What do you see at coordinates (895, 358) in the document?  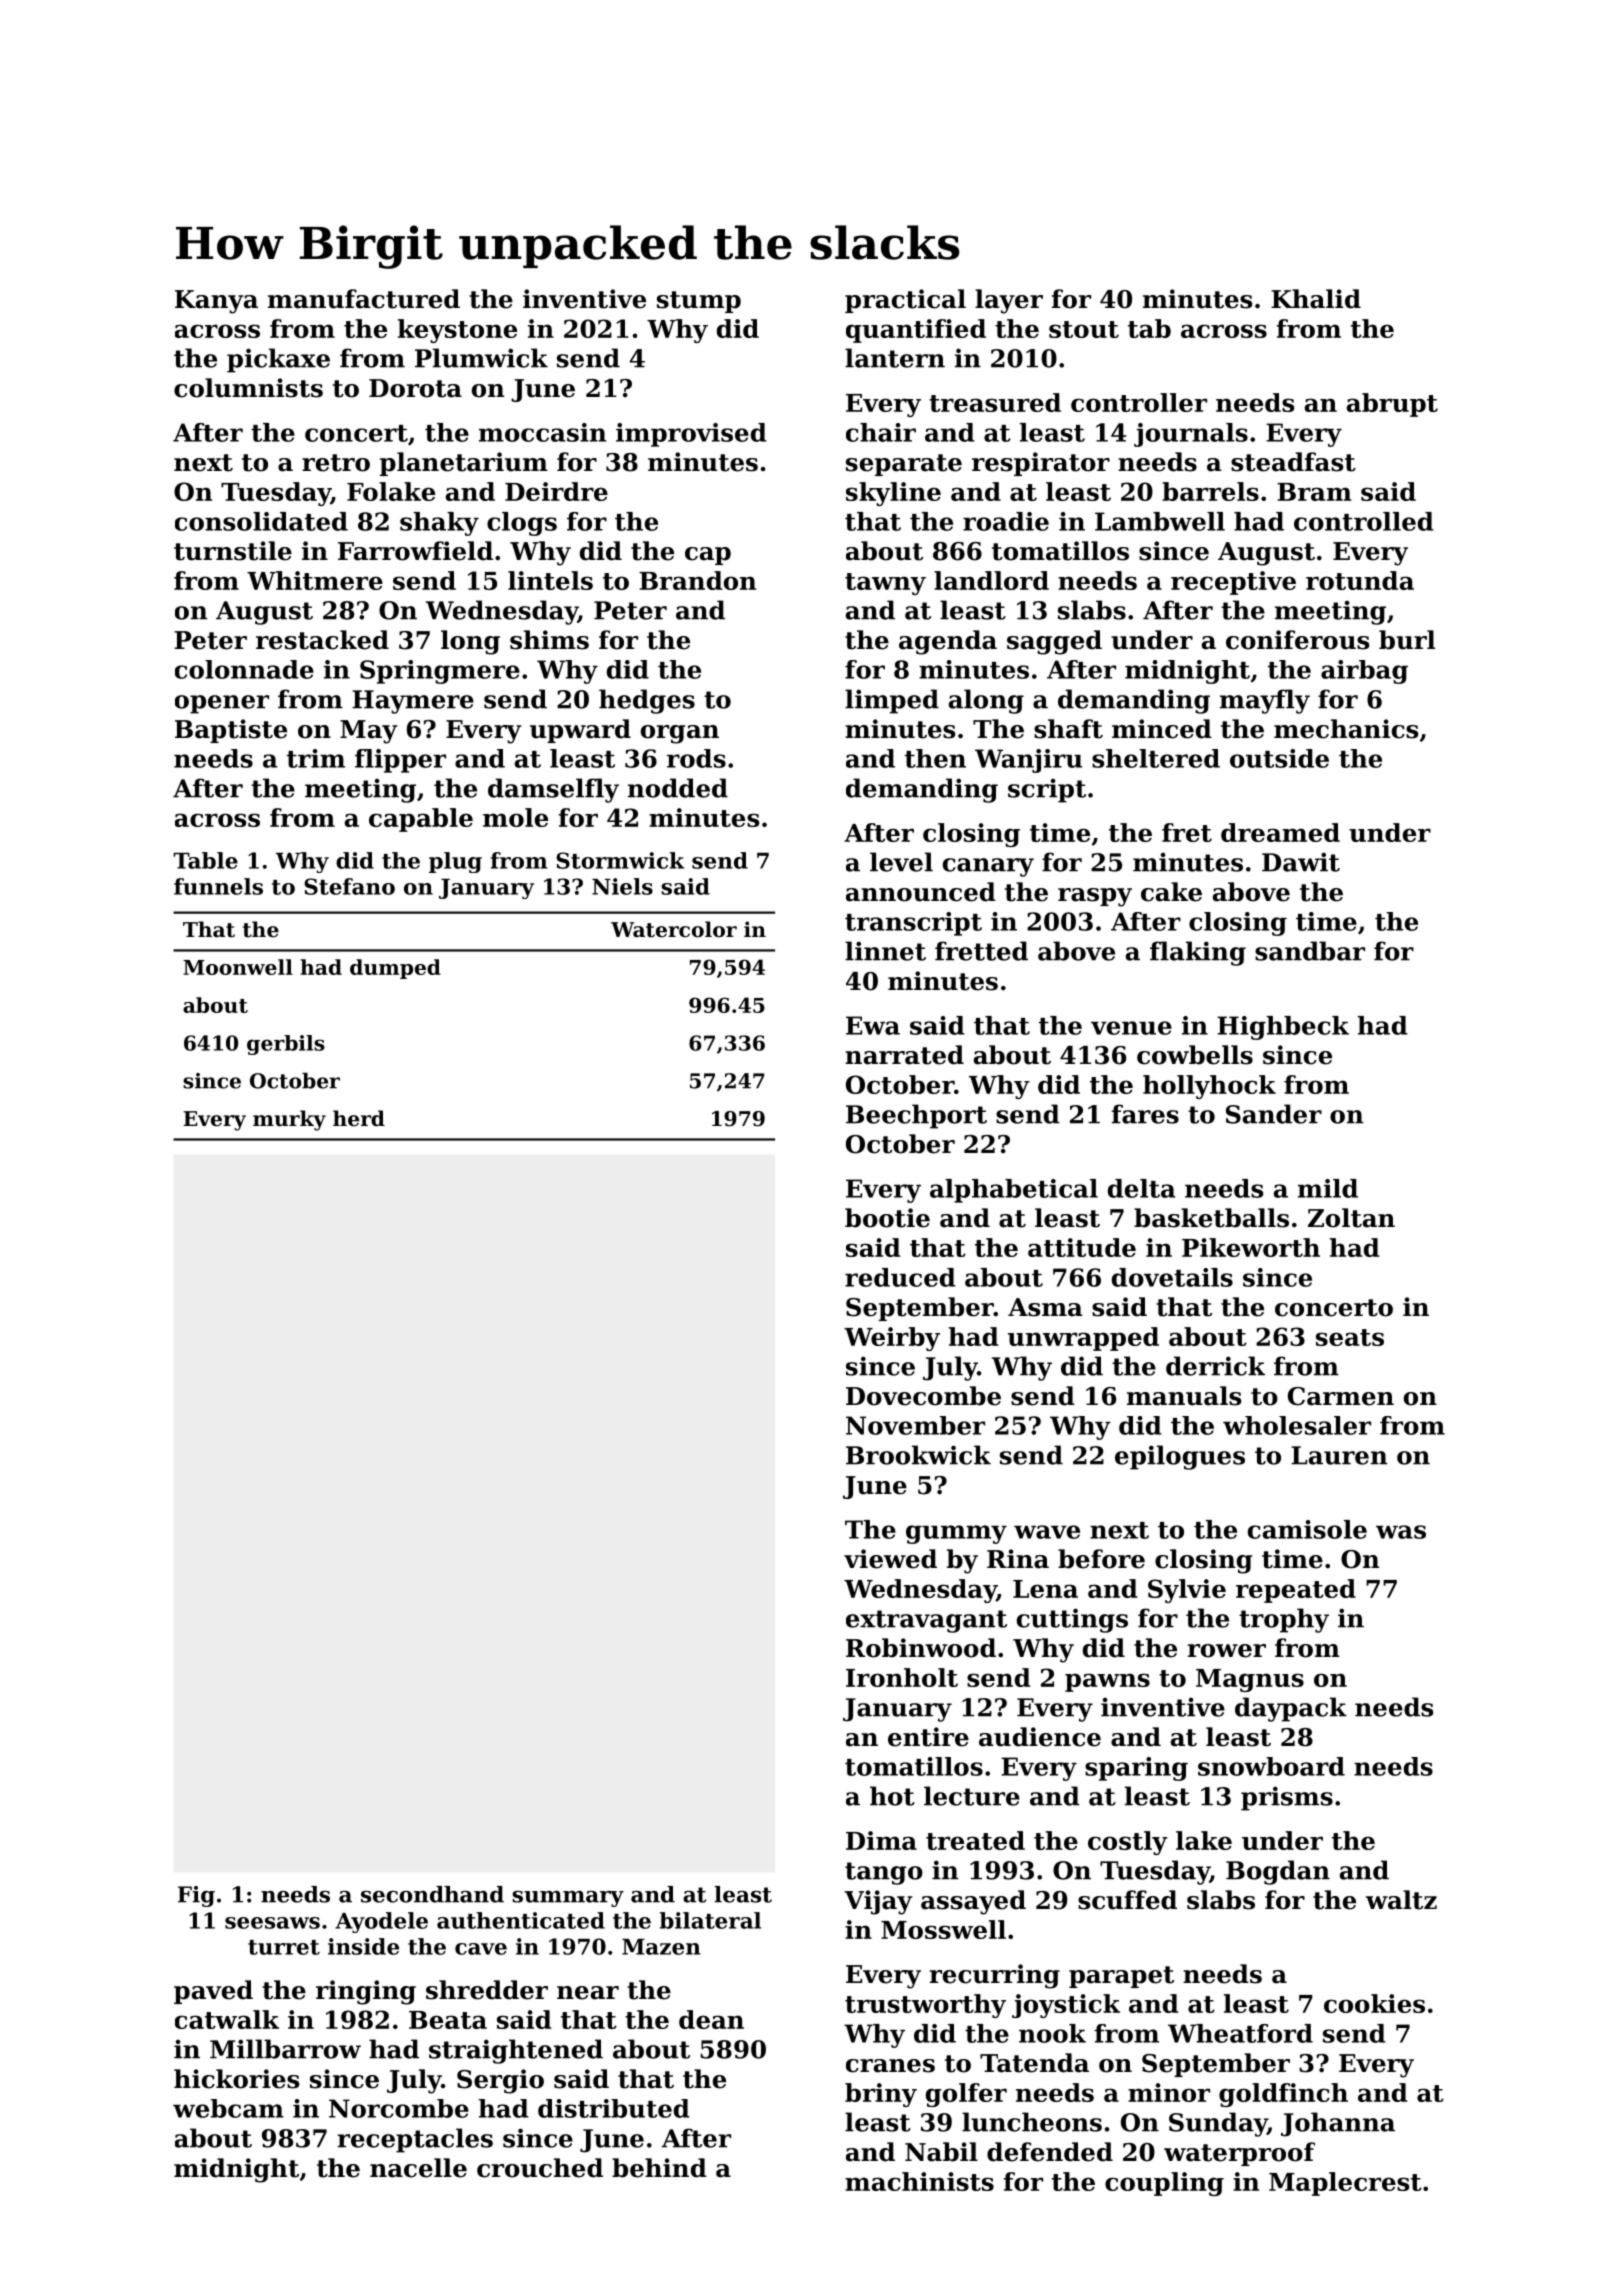 I see `lantern` at bounding box center [895, 358].
